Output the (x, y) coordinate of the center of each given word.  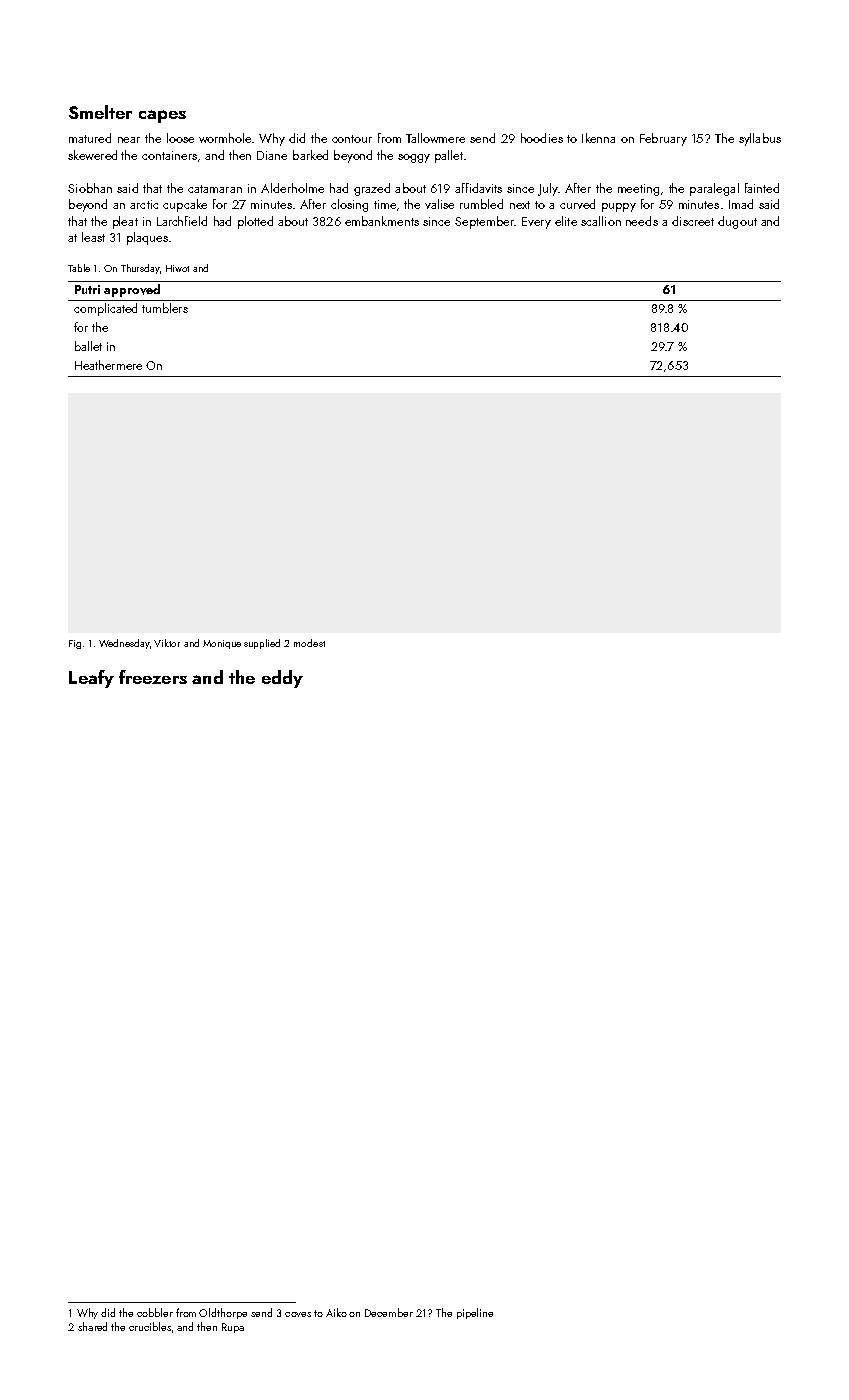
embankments (382, 221)
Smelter (100, 112)
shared (92, 1326)
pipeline (475, 1313)
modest (309, 643)
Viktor (167, 643)
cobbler (155, 1312)
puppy (619, 207)
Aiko (336, 1312)
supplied (262, 644)
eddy (282, 679)
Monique (222, 644)
